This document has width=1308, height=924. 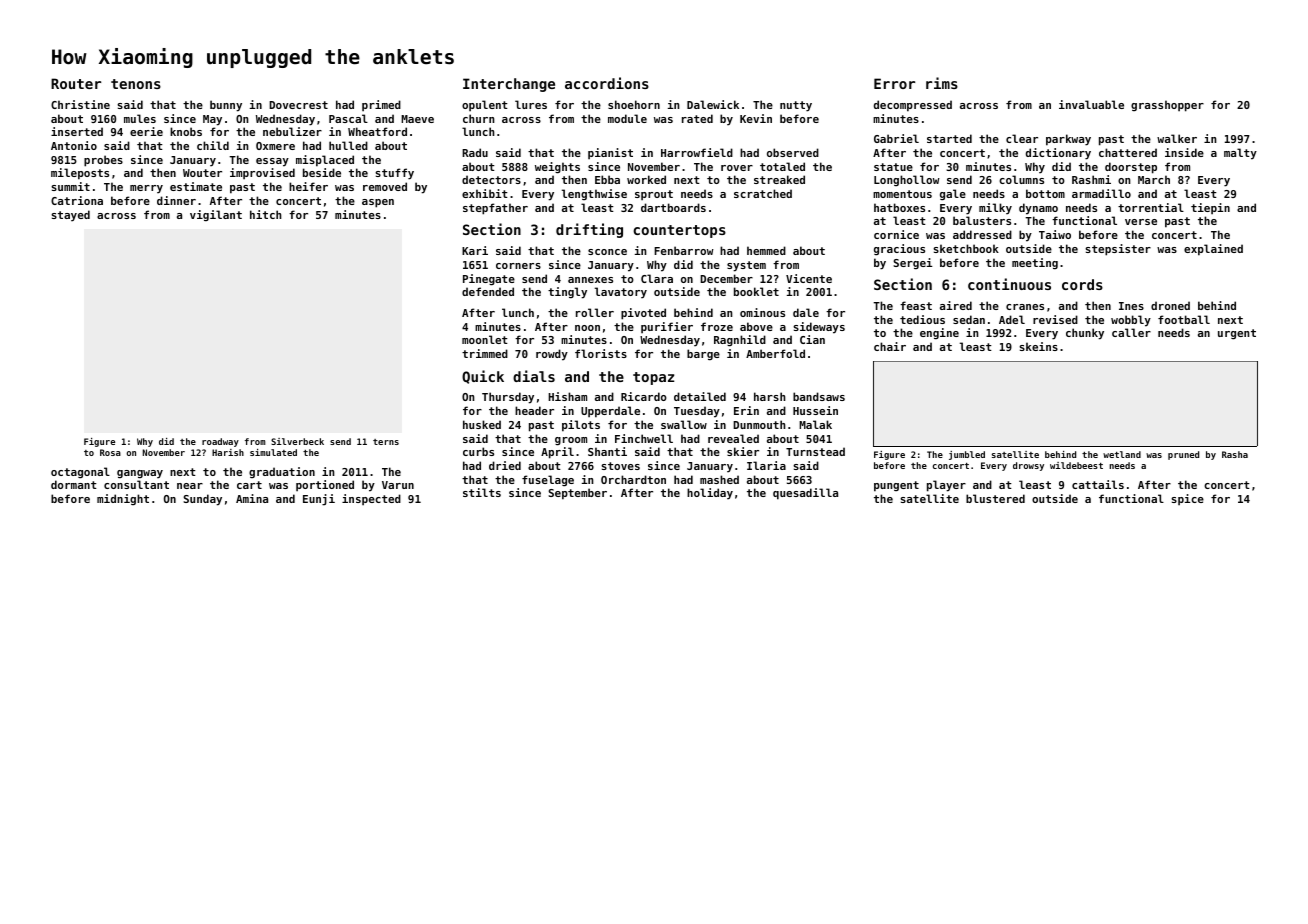 What do you see at coordinates (894, 83) in the document?
I see `Error` at bounding box center [894, 83].
